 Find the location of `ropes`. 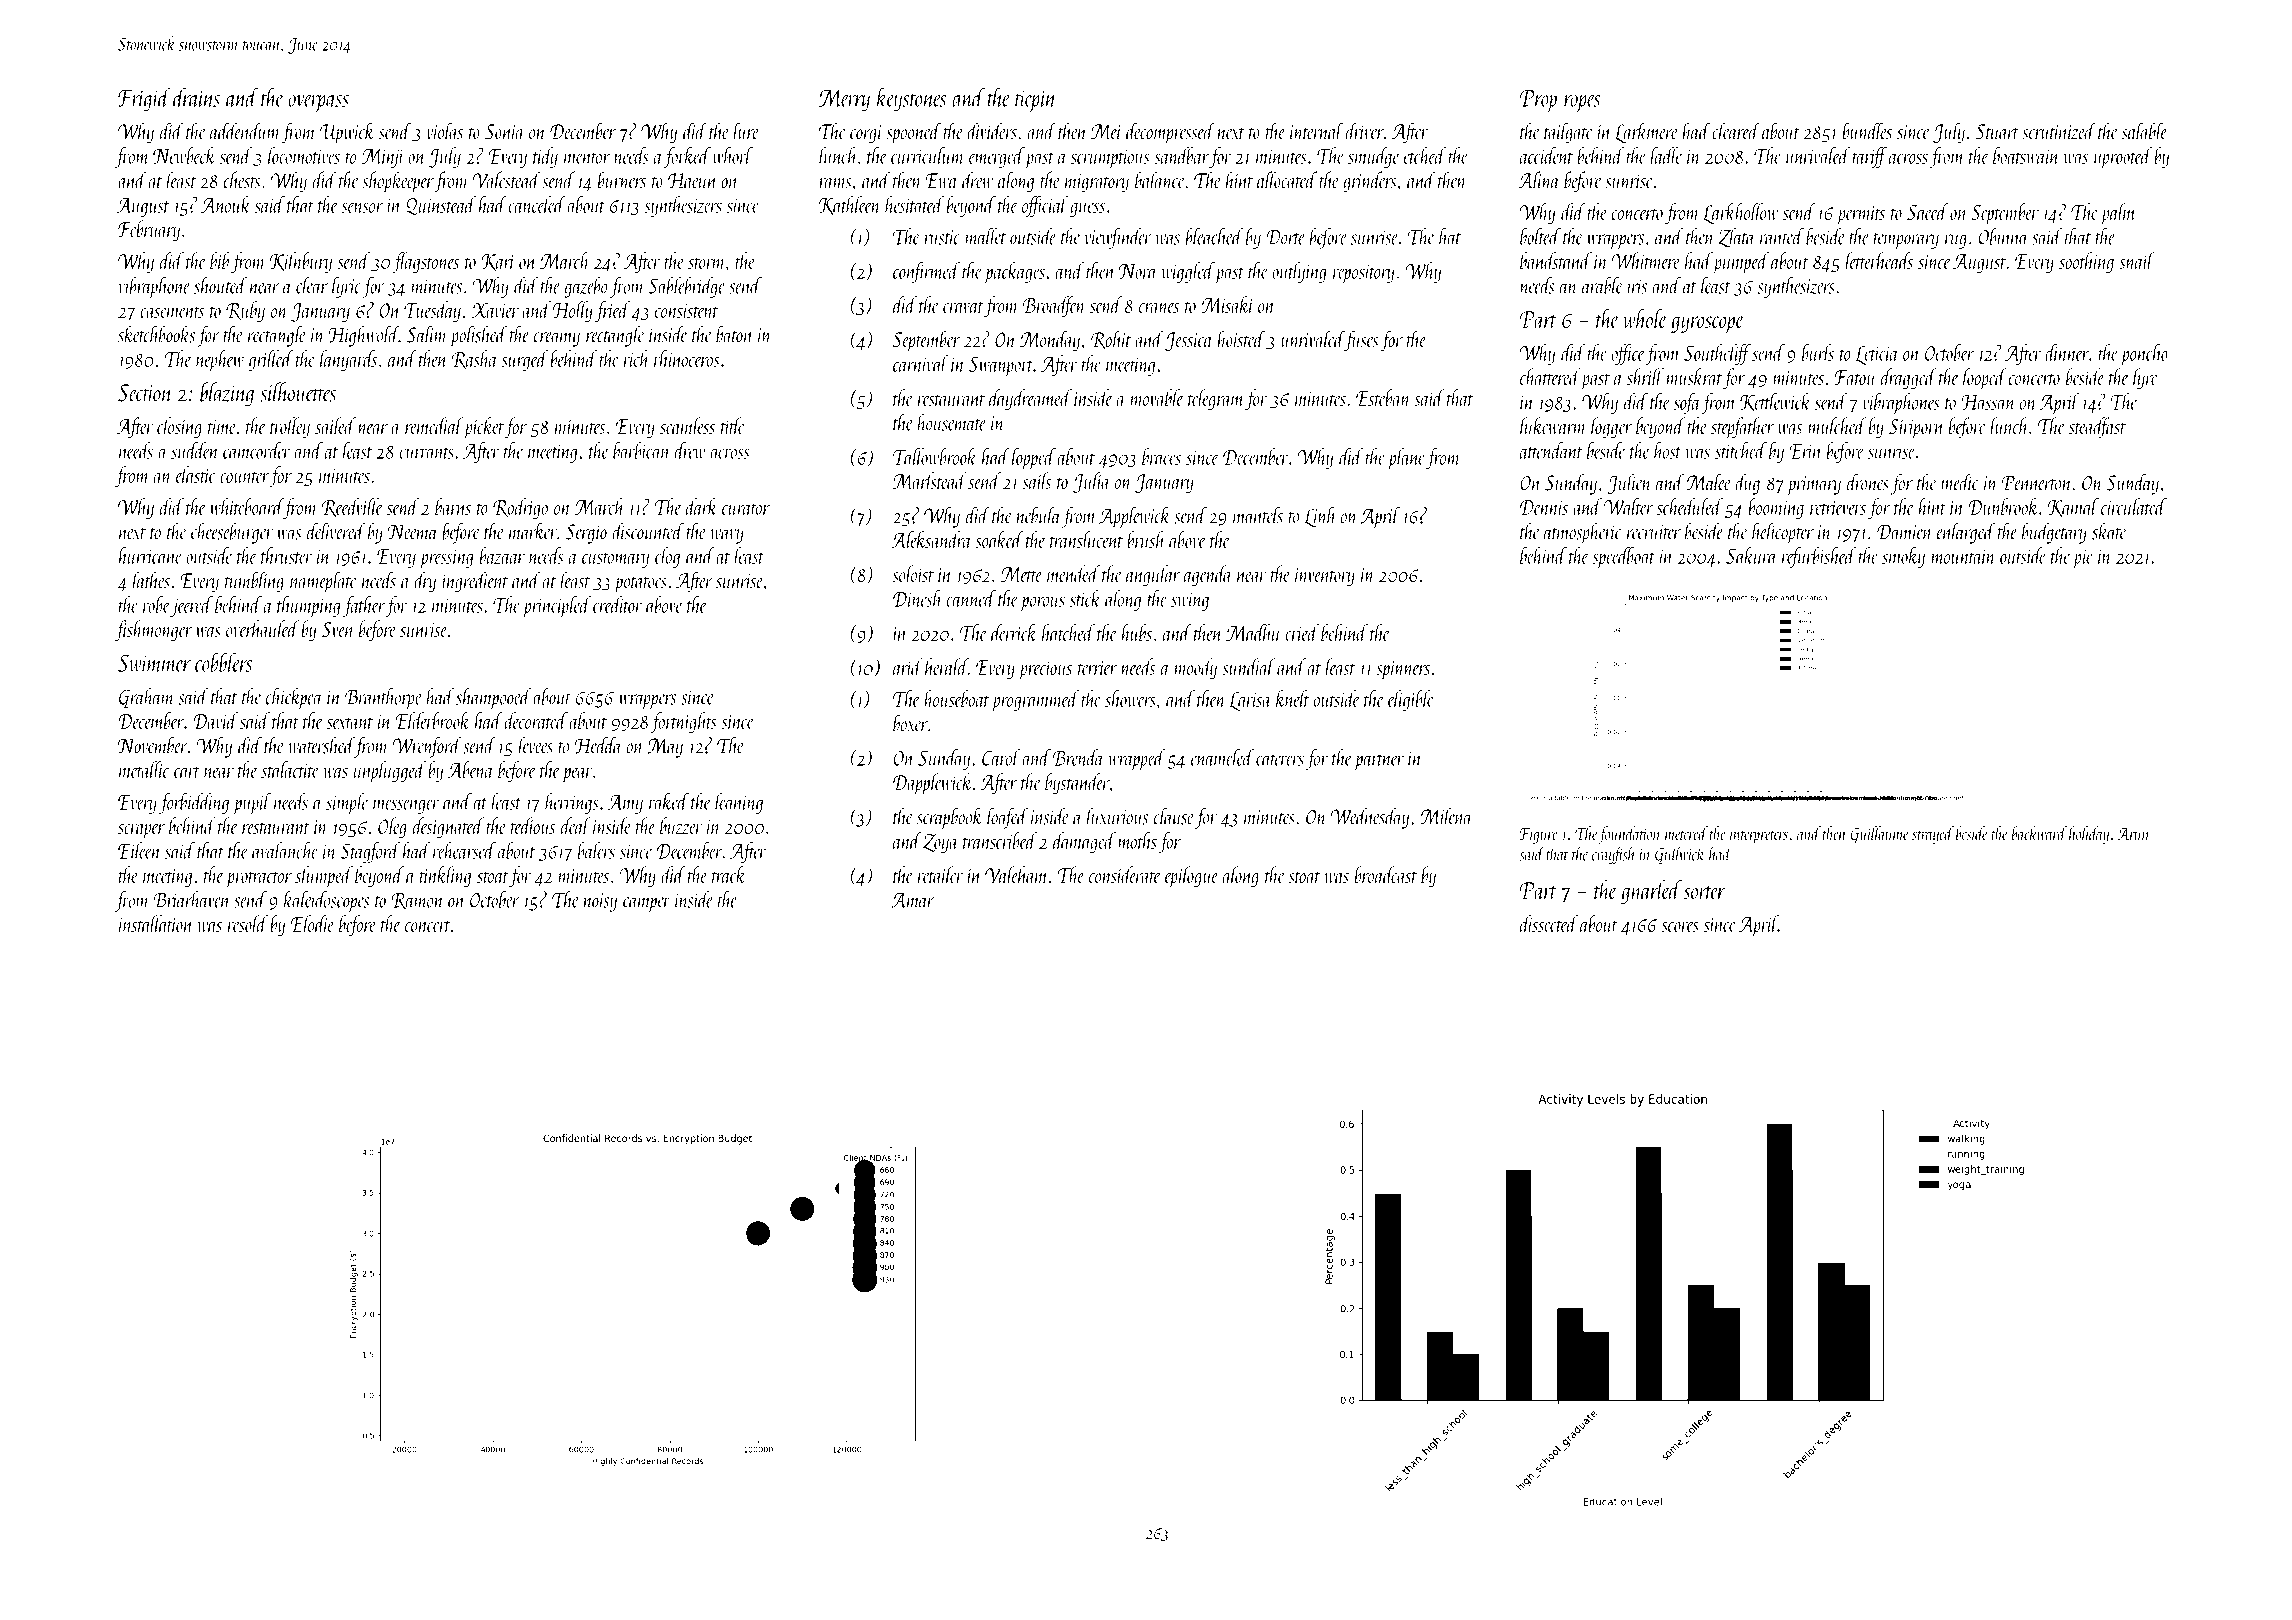

ropes is located at coordinates (1582, 103).
